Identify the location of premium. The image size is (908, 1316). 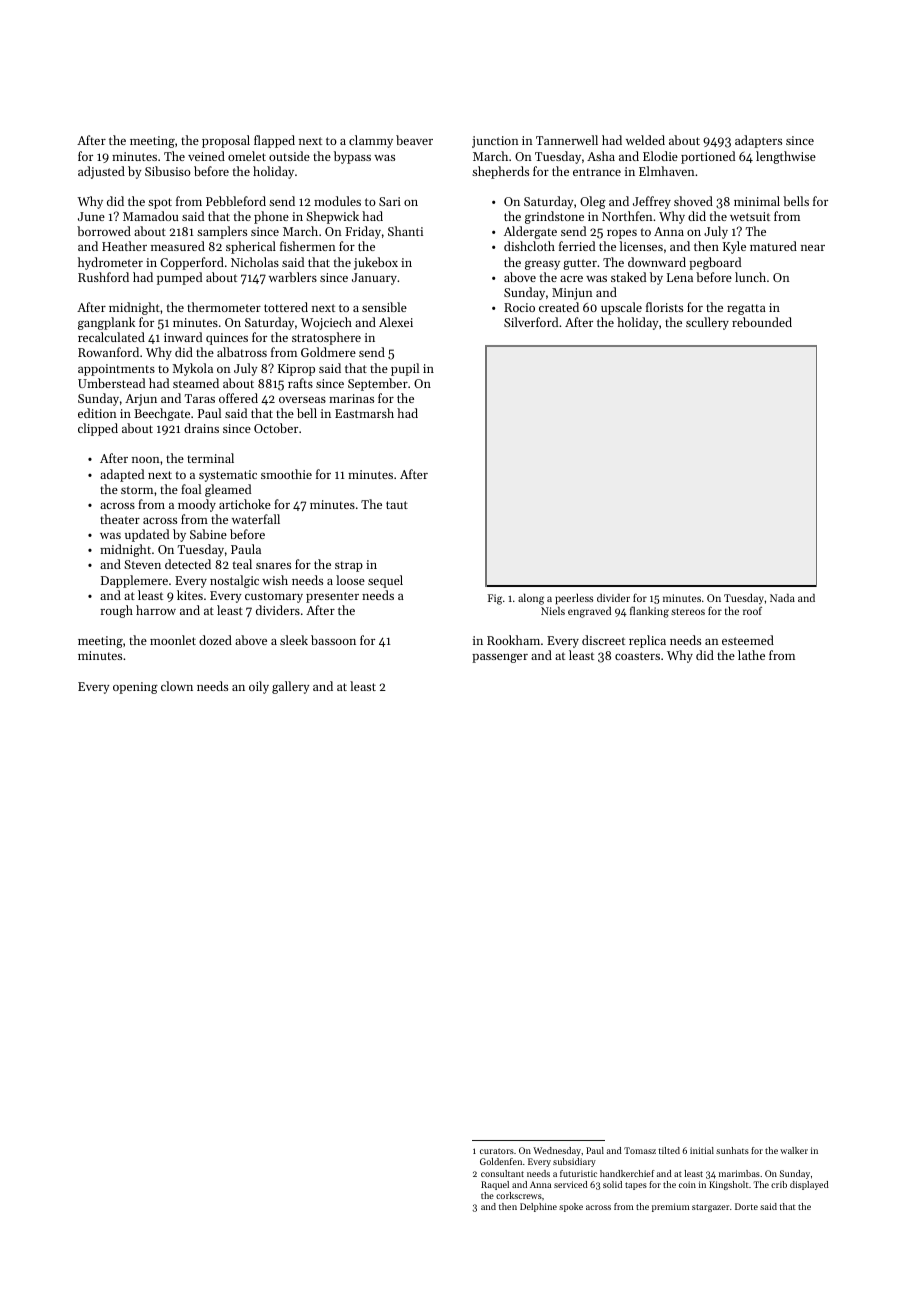
(670, 1207).
